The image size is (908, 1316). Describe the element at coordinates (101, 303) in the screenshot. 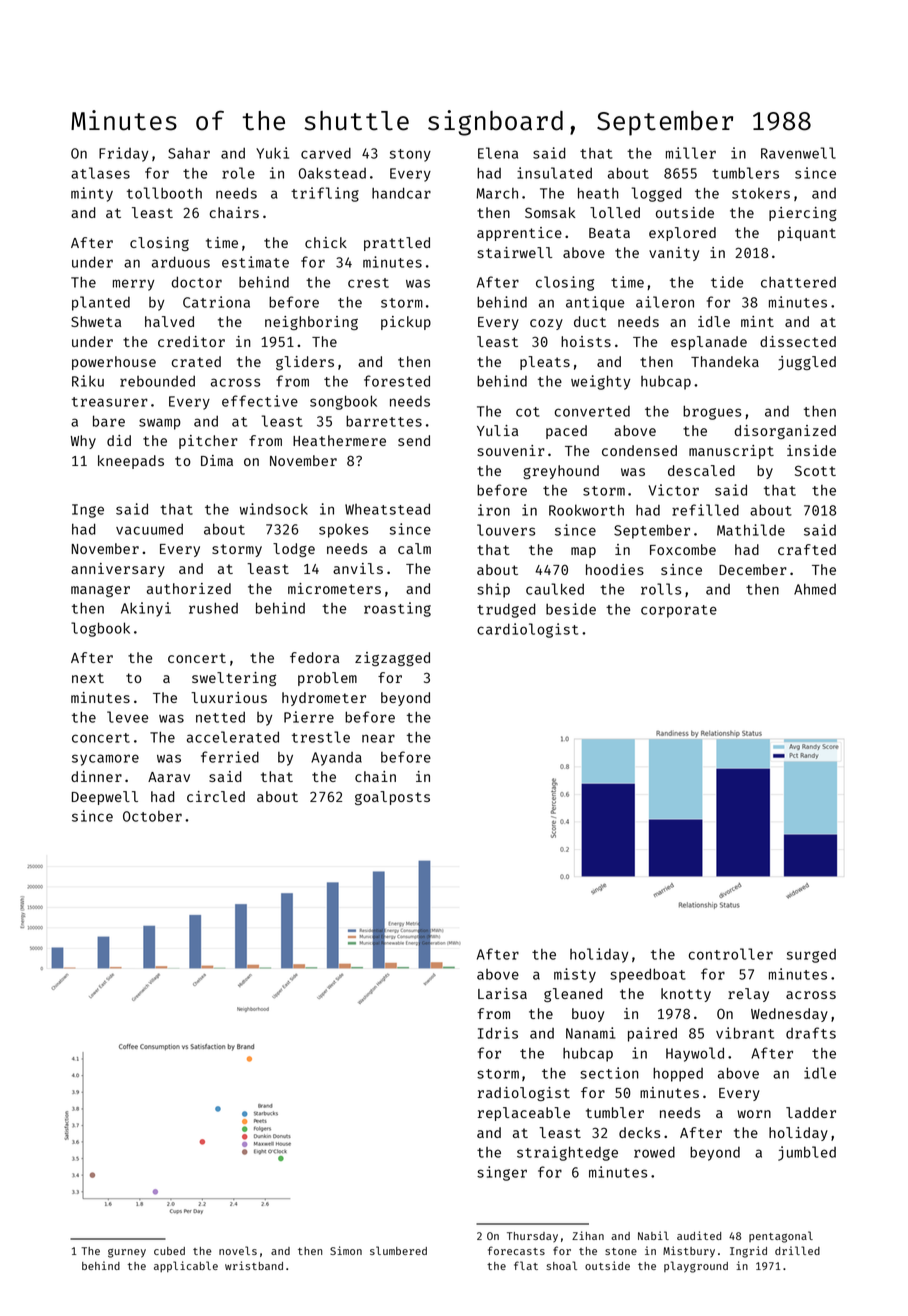

I see `planted` at that location.
